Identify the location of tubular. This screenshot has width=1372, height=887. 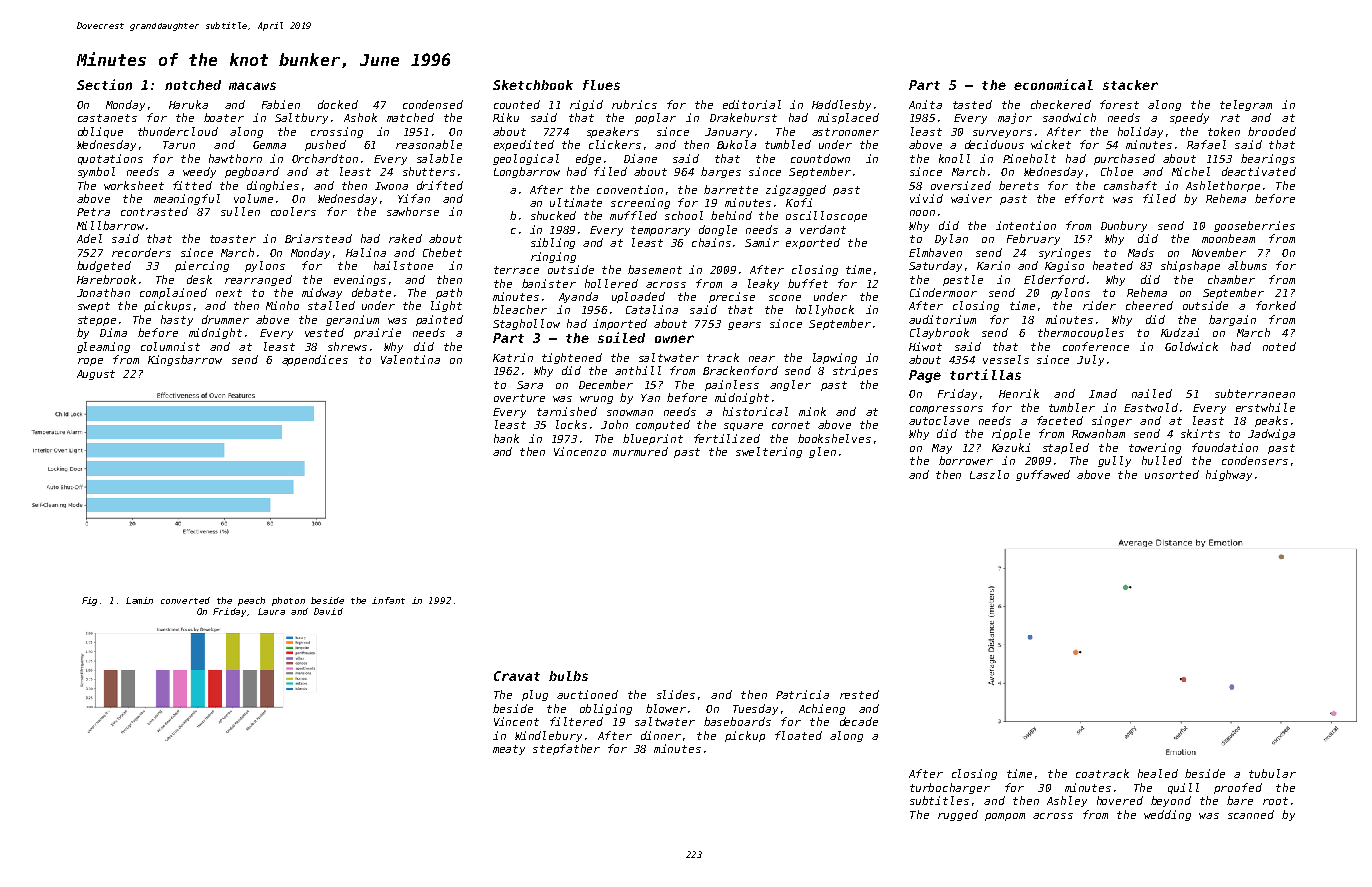
(1272, 773).
